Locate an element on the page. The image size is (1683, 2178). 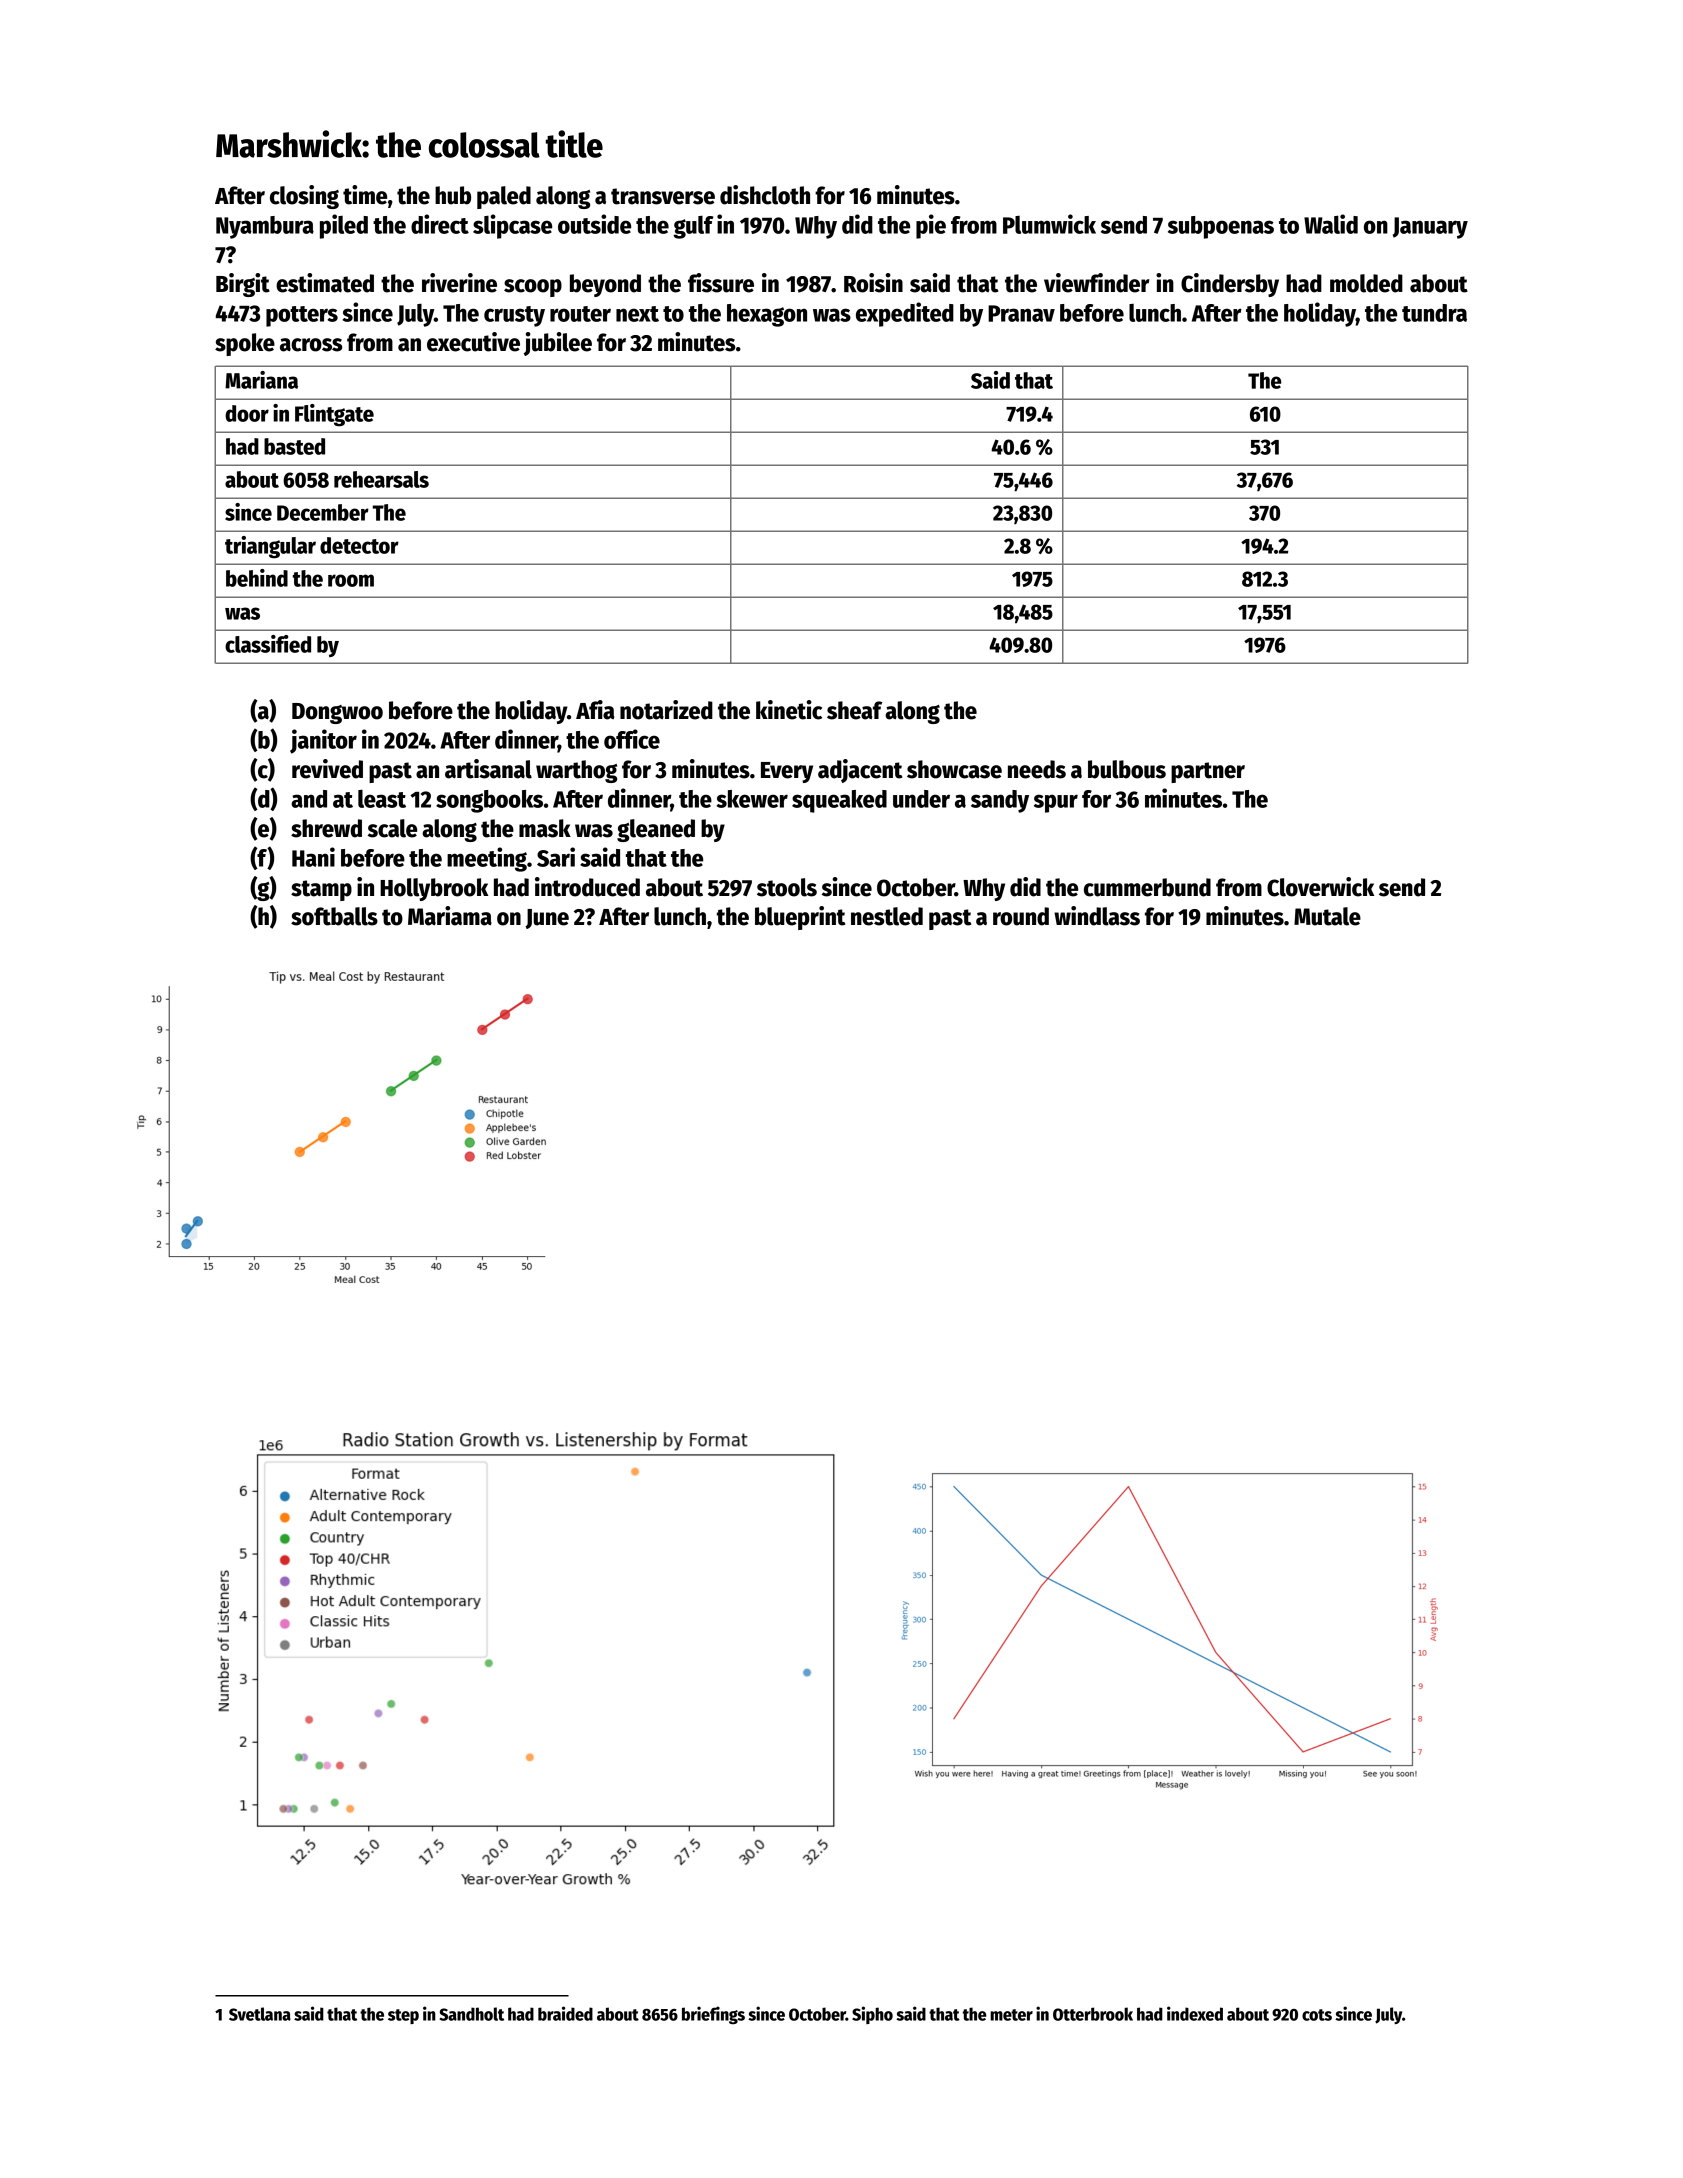
Sipho is located at coordinates (872, 2015).
